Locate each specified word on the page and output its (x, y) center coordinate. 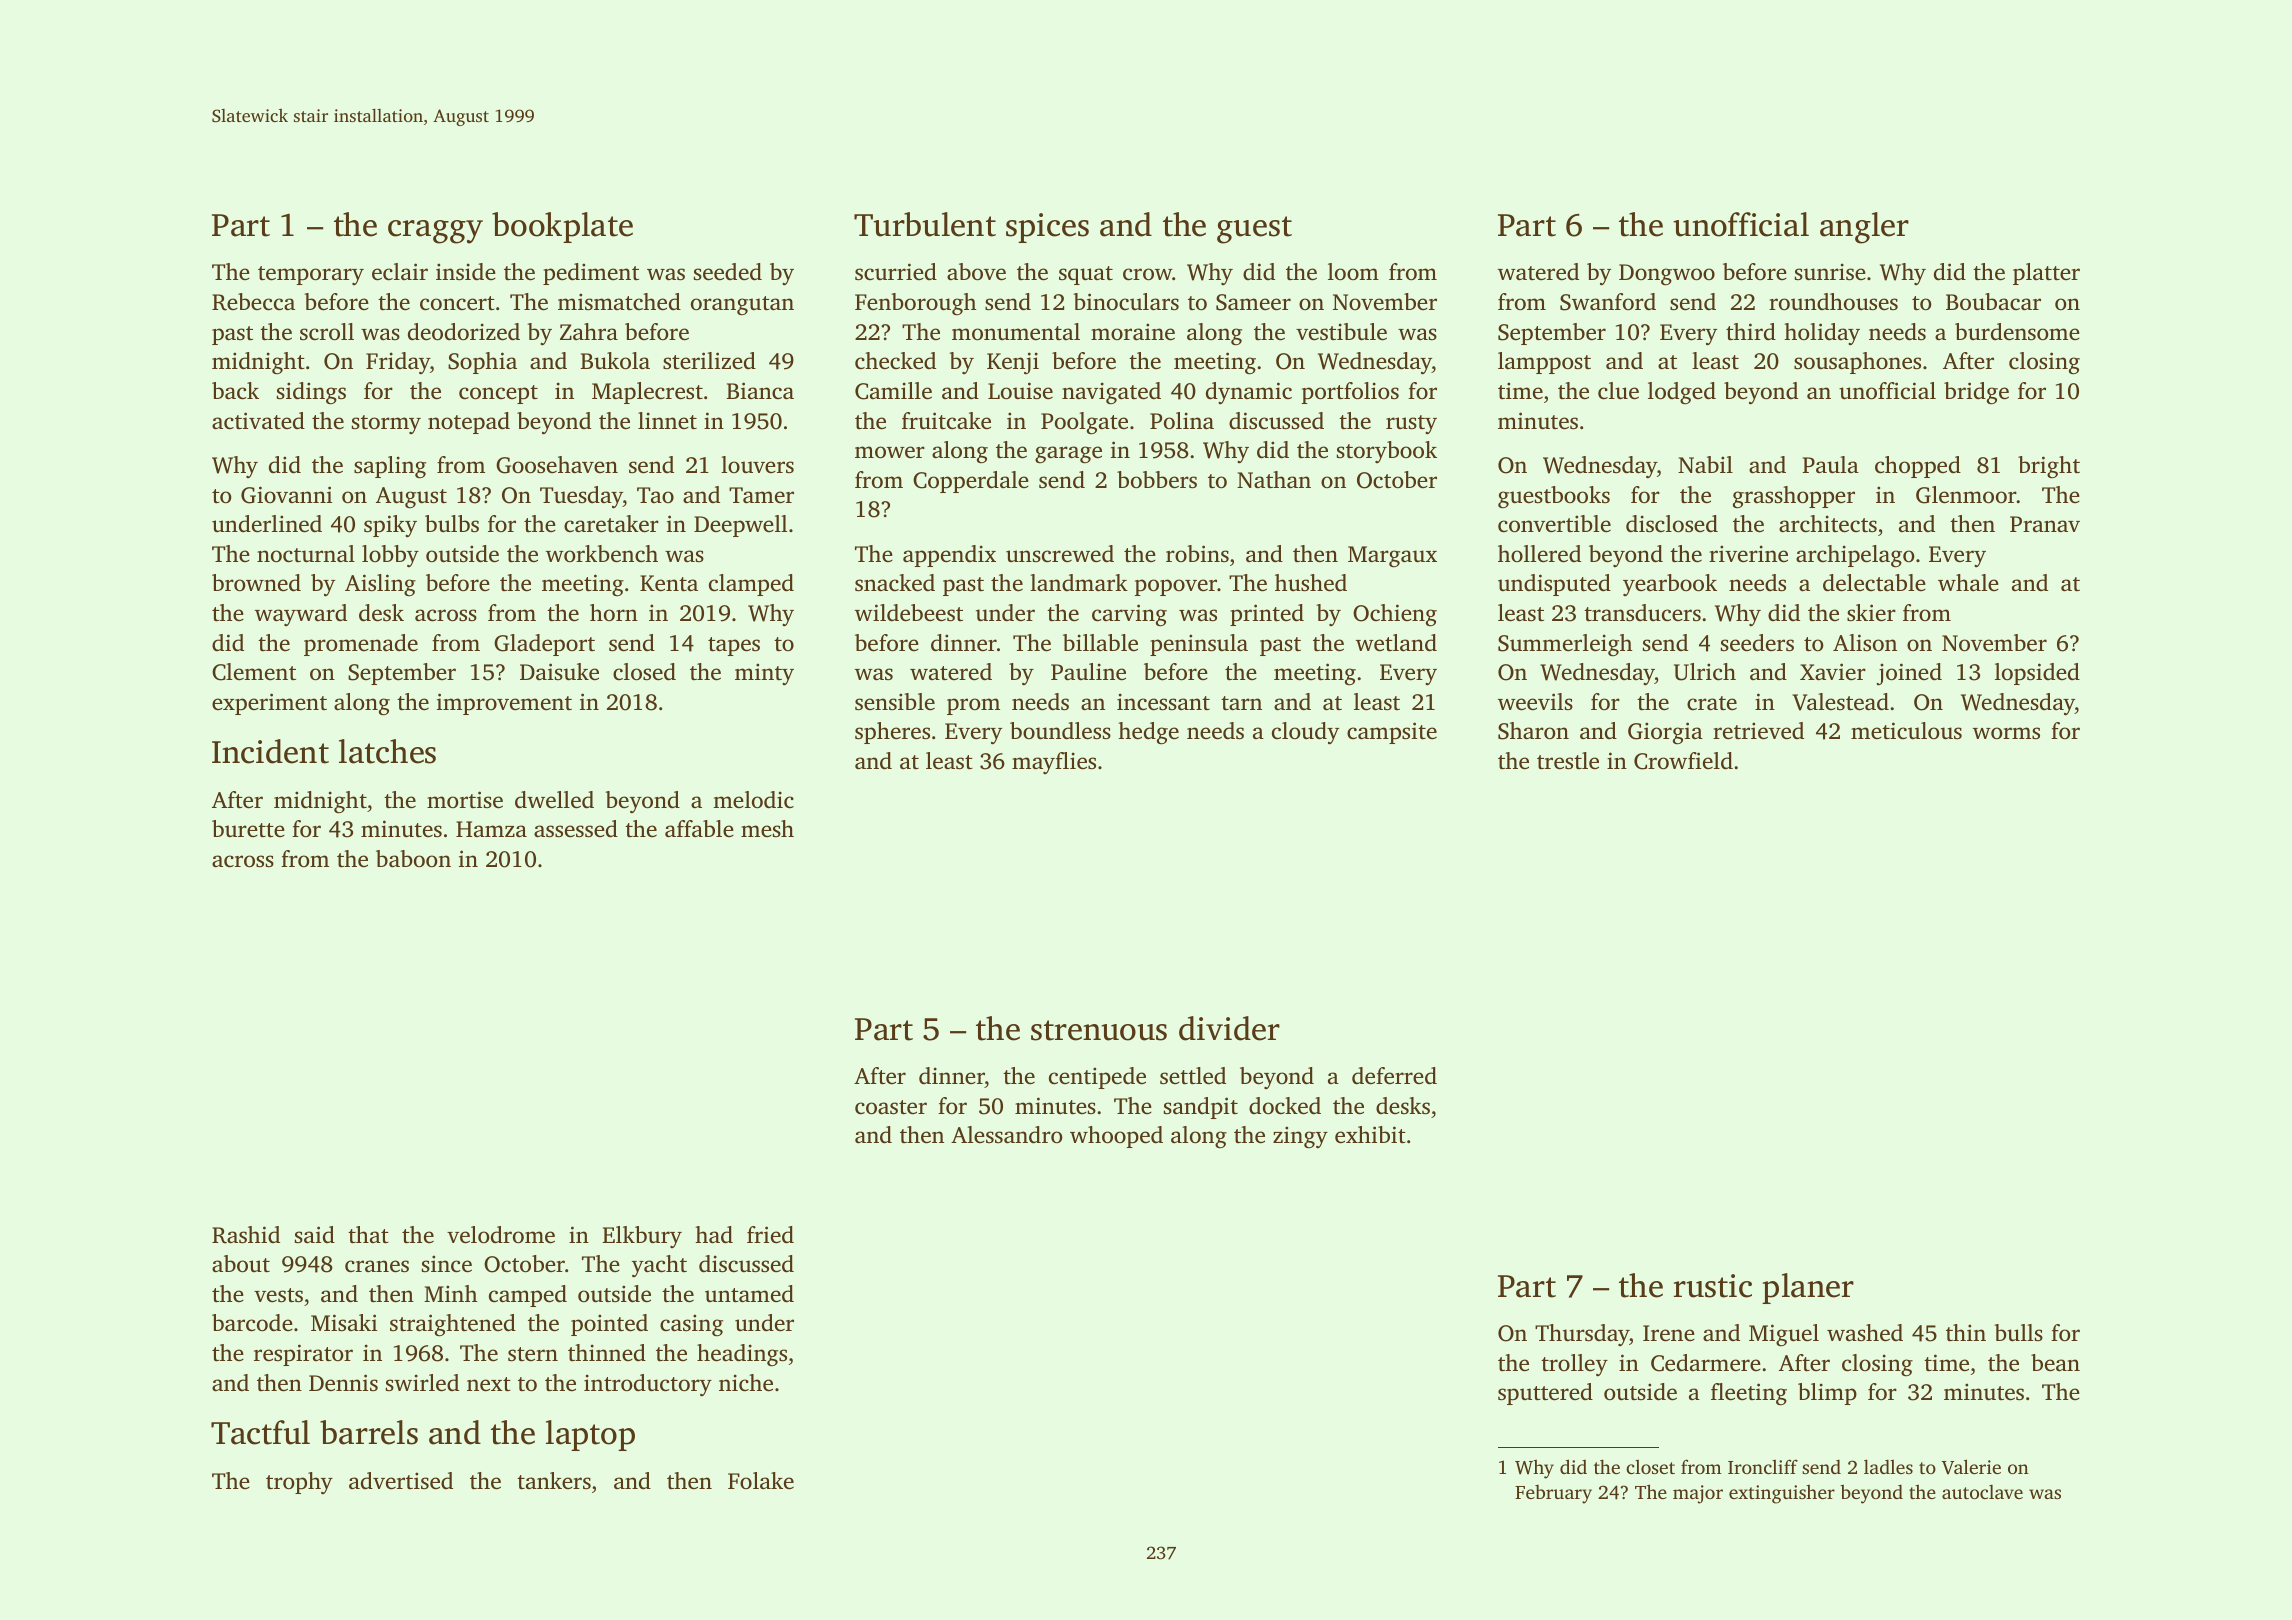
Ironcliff (1763, 1466)
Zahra (589, 331)
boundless (1060, 731)
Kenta (669, 583)
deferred (1394, 1076)
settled (1193, 1076)
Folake (761, 1481)
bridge (1976, 393)
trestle (1568, 761)
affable (699, 828)
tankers (554, 1480)
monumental (1016, 332)
